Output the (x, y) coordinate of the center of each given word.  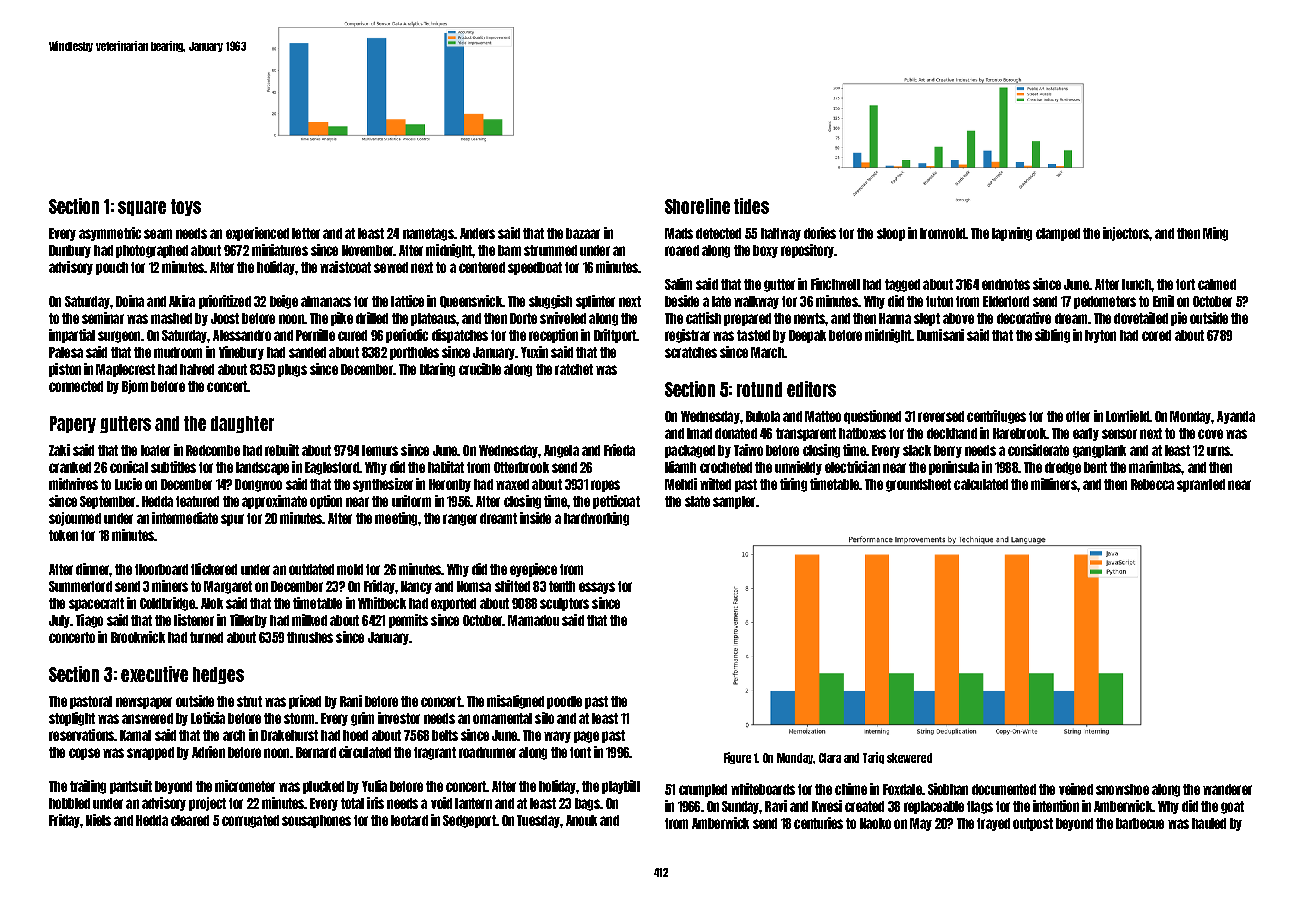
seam (158, 234)
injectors (1126, 234)
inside (535, 518)
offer (1078, 416)
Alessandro (242, 335)
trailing (88, 787)
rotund (759, 389)
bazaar (583, 233)
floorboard (161, 569)
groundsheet (918, 485)
